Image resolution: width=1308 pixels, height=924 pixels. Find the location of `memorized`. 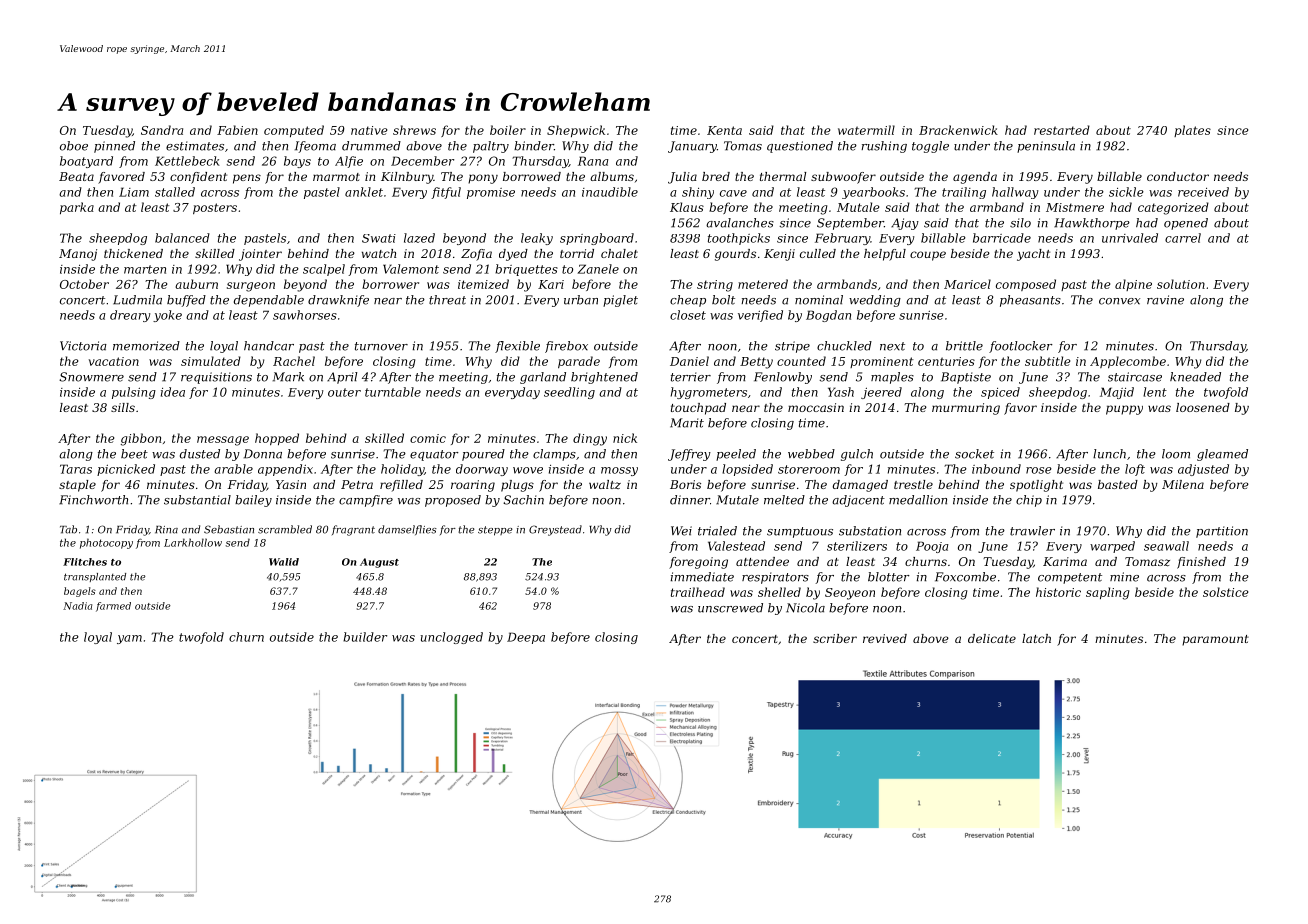

memorized is located at coordinates (146, 346).
